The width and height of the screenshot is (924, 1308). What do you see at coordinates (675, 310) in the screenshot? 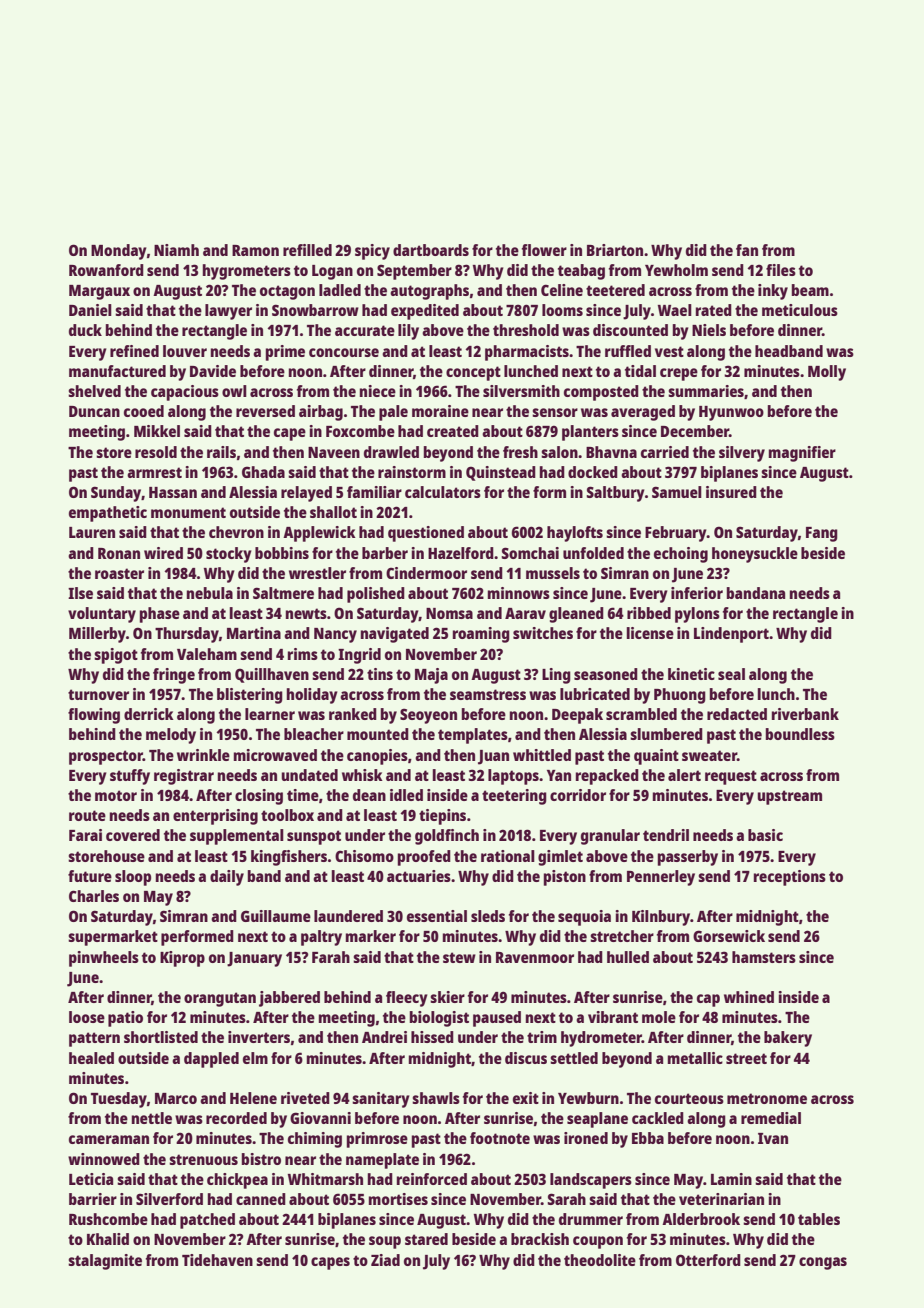
I see `Wael` at bounding box center [675, 310].
